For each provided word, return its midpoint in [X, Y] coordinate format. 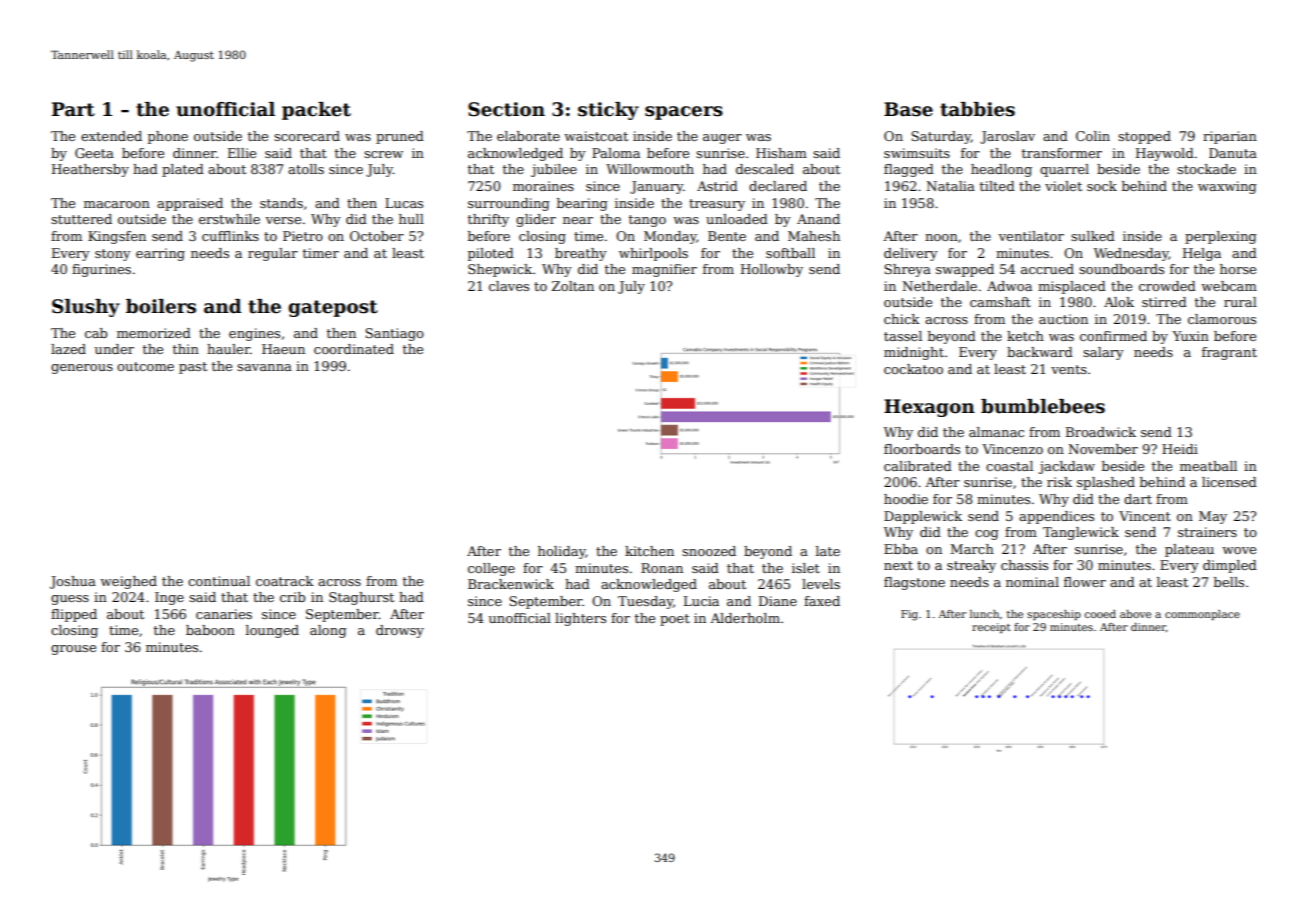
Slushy [86, 308]
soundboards [1121, 269]
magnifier [664, 270]
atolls [306, 169]
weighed [128, 582]
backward [1040, 352]
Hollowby [772, 270]
